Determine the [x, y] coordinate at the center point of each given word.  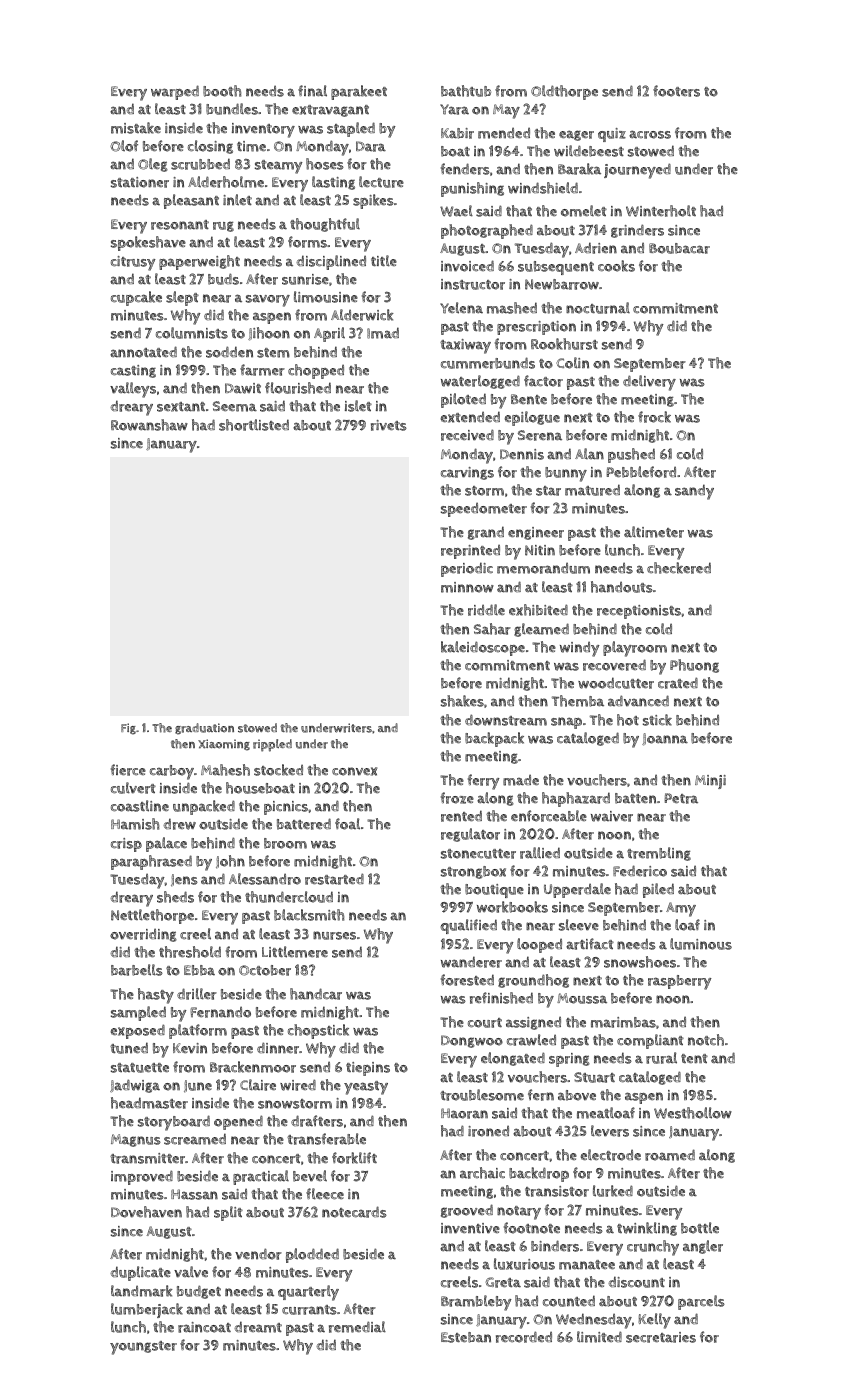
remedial [357, 1327]
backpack [494, 739]
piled [658, 890]
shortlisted [254, 425]
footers [676, 91]
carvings [467, 473]
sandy [694, 492]
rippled [272, 745]
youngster [143, 1348]
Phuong [694, 666]
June [198, 1086]
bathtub [466, 91]
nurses [334, 935]
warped [175, 92]
